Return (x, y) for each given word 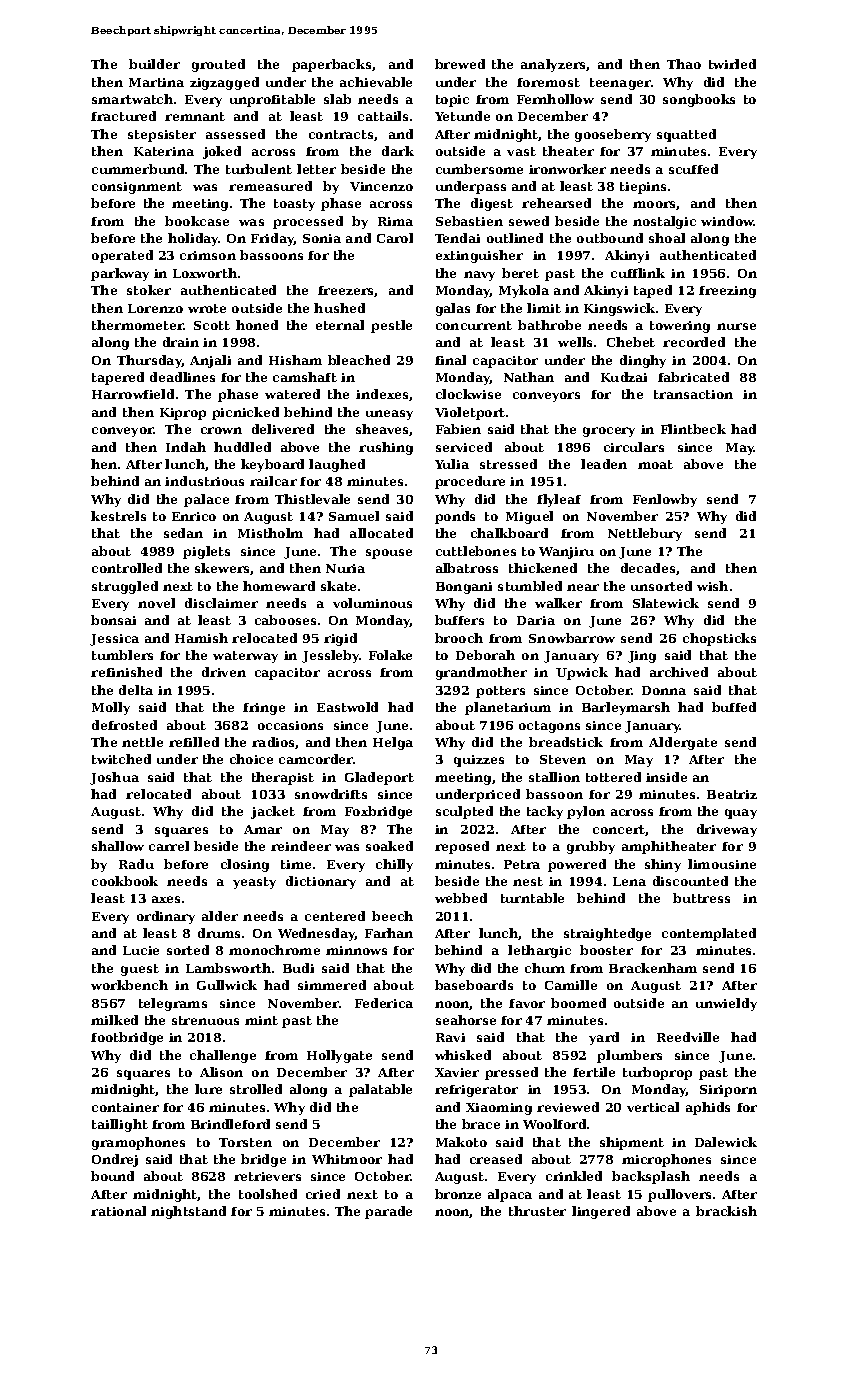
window (727, 221)
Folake (390, 655)
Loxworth (205, 273)
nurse (736, 326)
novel (156, 603)
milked (114, 1020)
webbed (461, 898)
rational (118, 1211)
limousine (722, 864)
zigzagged (224, 83)
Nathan (529, 377)
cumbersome (479, 169)
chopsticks (719, 639)
